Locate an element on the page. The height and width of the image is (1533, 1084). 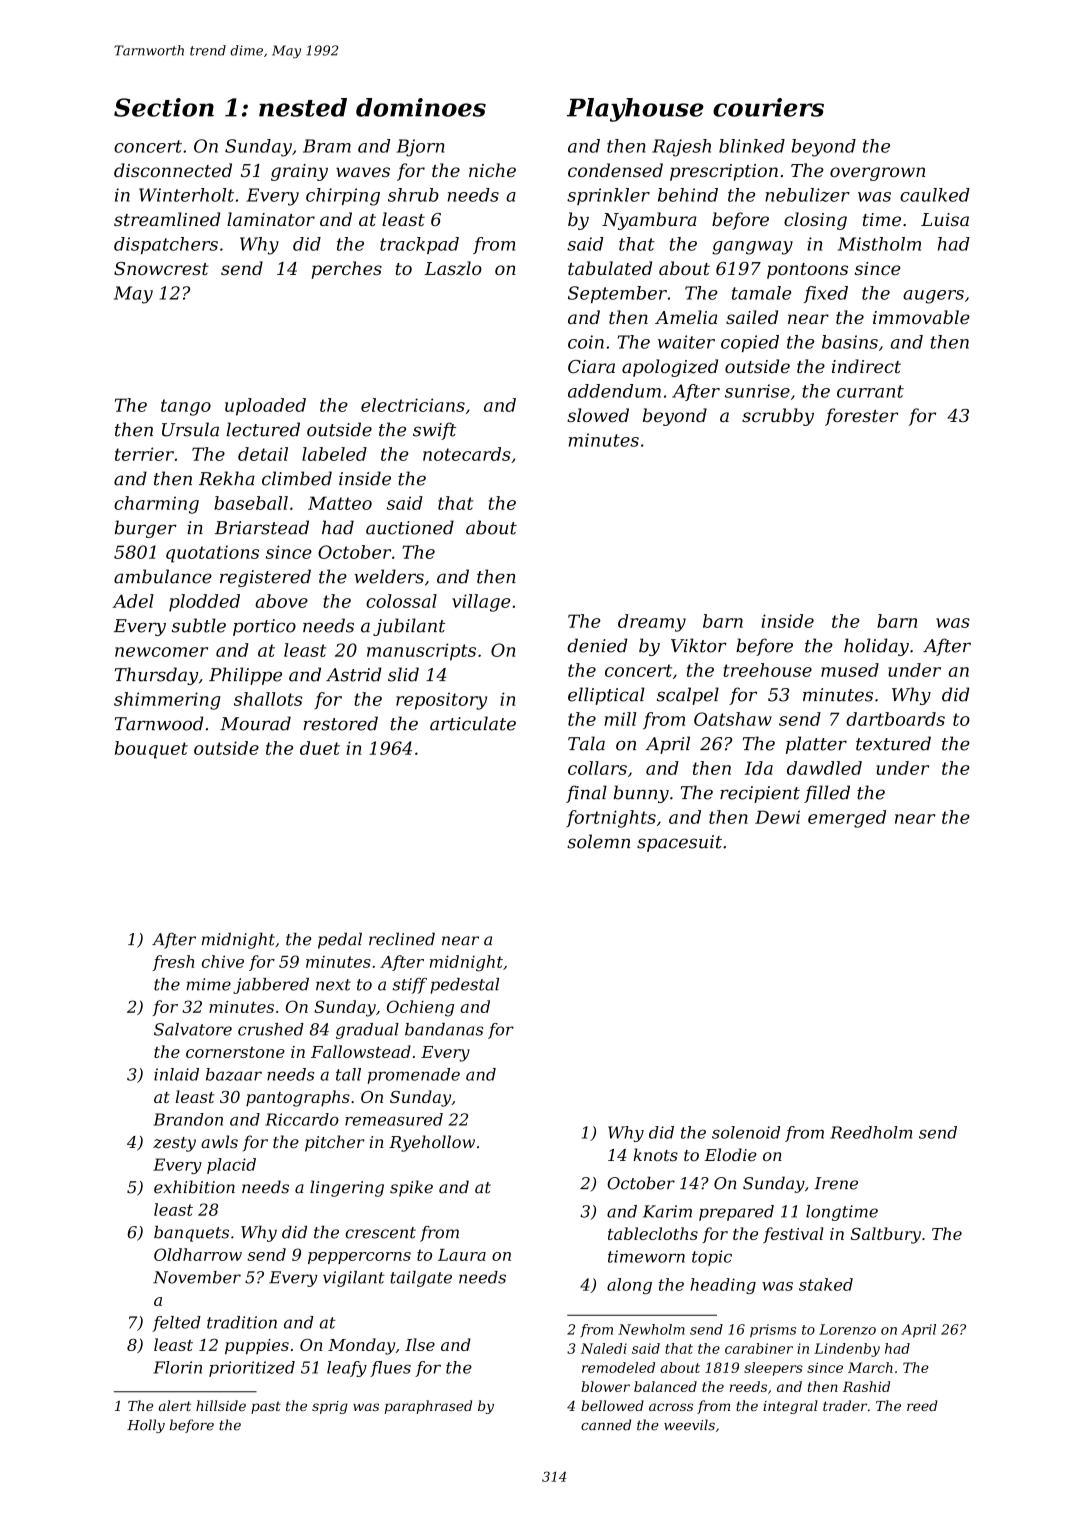
Rajesh is located at coordinates (681, 148).
